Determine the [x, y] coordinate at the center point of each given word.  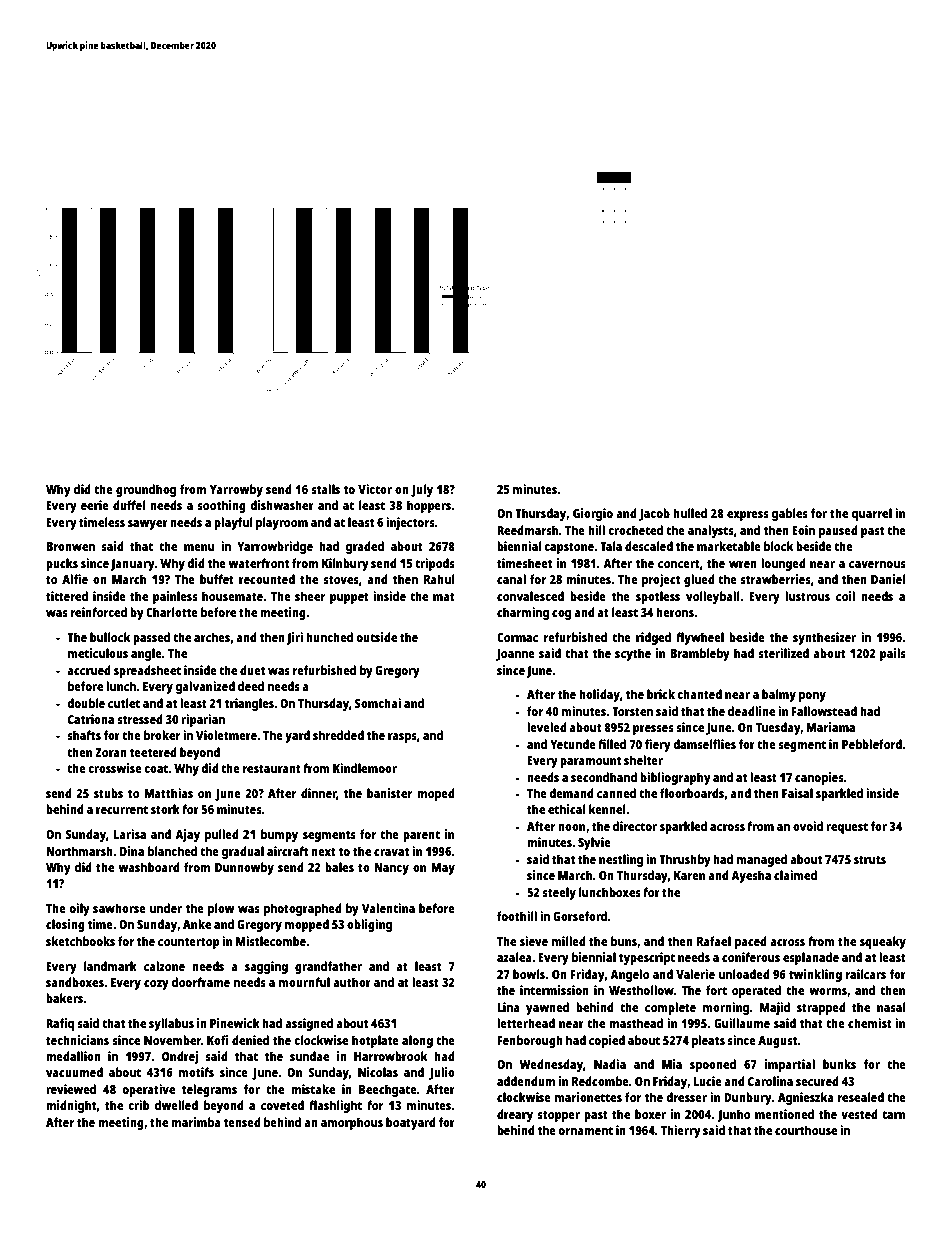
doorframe [201, 982]
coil [845, 596]
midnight [71, 1106]
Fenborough [530, 1041]
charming [523, 613]
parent [421, 836]
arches [212, 637]
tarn [893, 1114]
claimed [795, 875]
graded [365, 547]
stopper [558, 1116]
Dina [132, 851]
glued [699, 580]
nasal [891, 1007]
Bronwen [70, 546]
